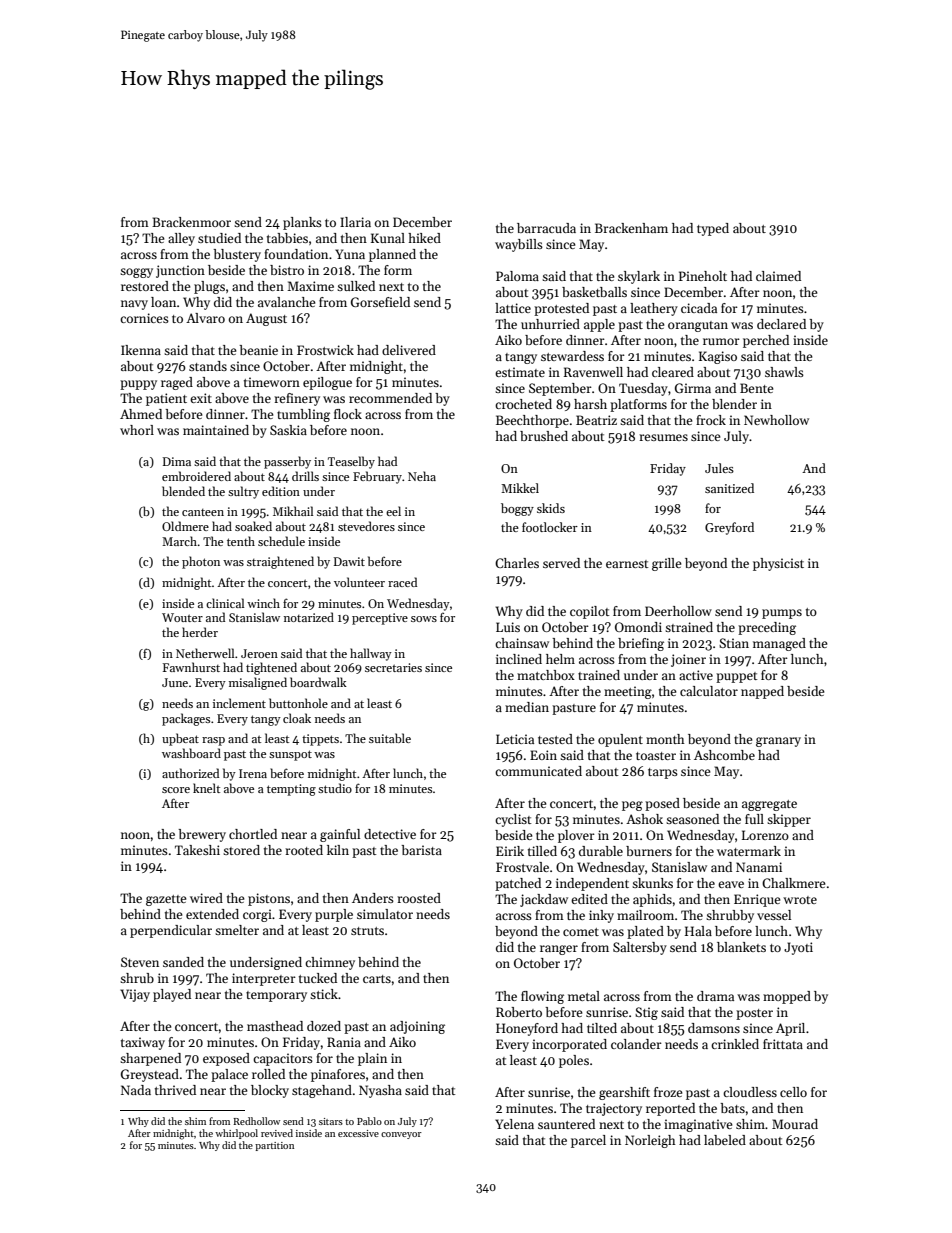  I want to click on corgi, so click(257, 915).
